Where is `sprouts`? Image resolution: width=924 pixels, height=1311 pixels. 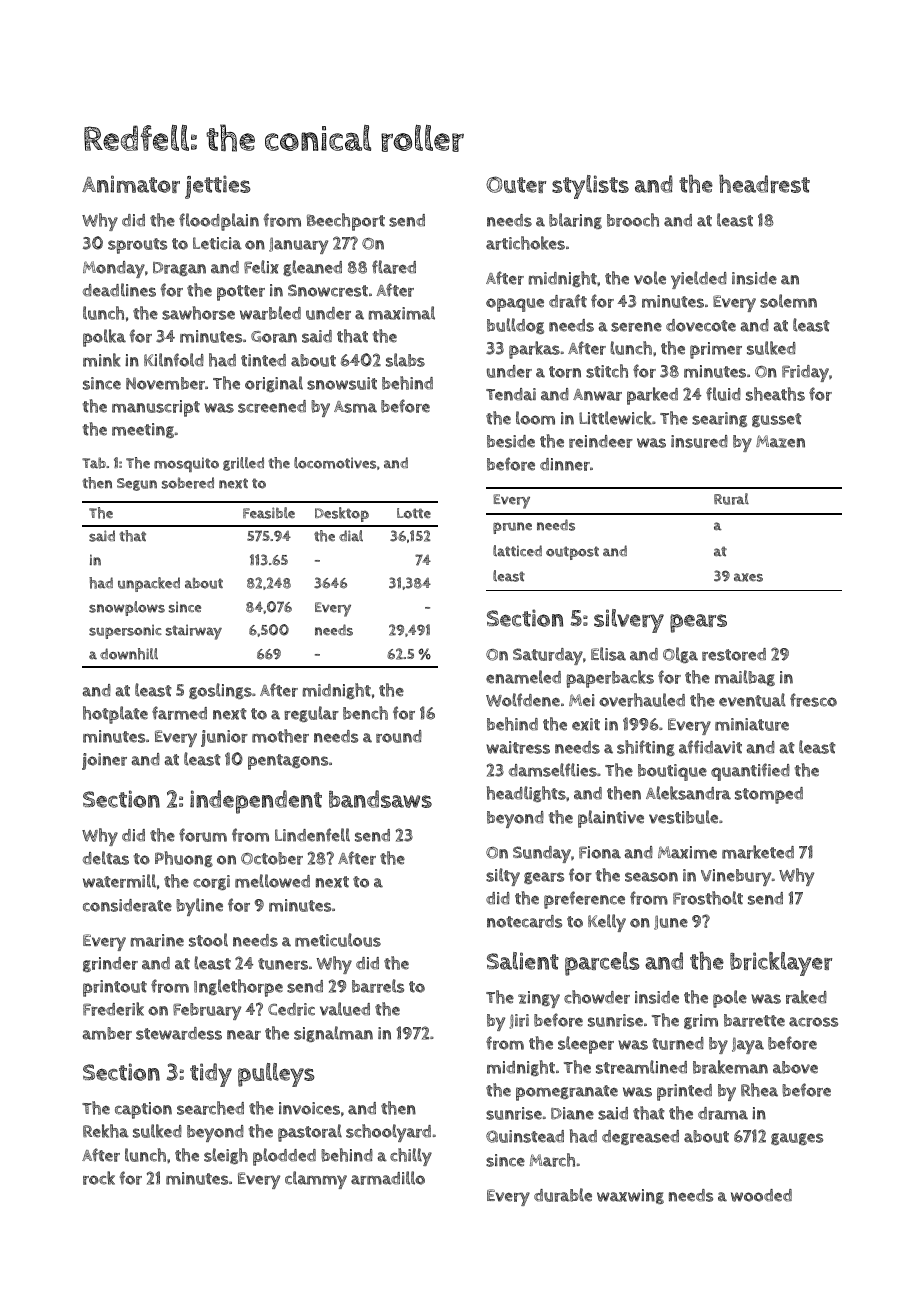 sprouts is located at coordinates (137, 246).
